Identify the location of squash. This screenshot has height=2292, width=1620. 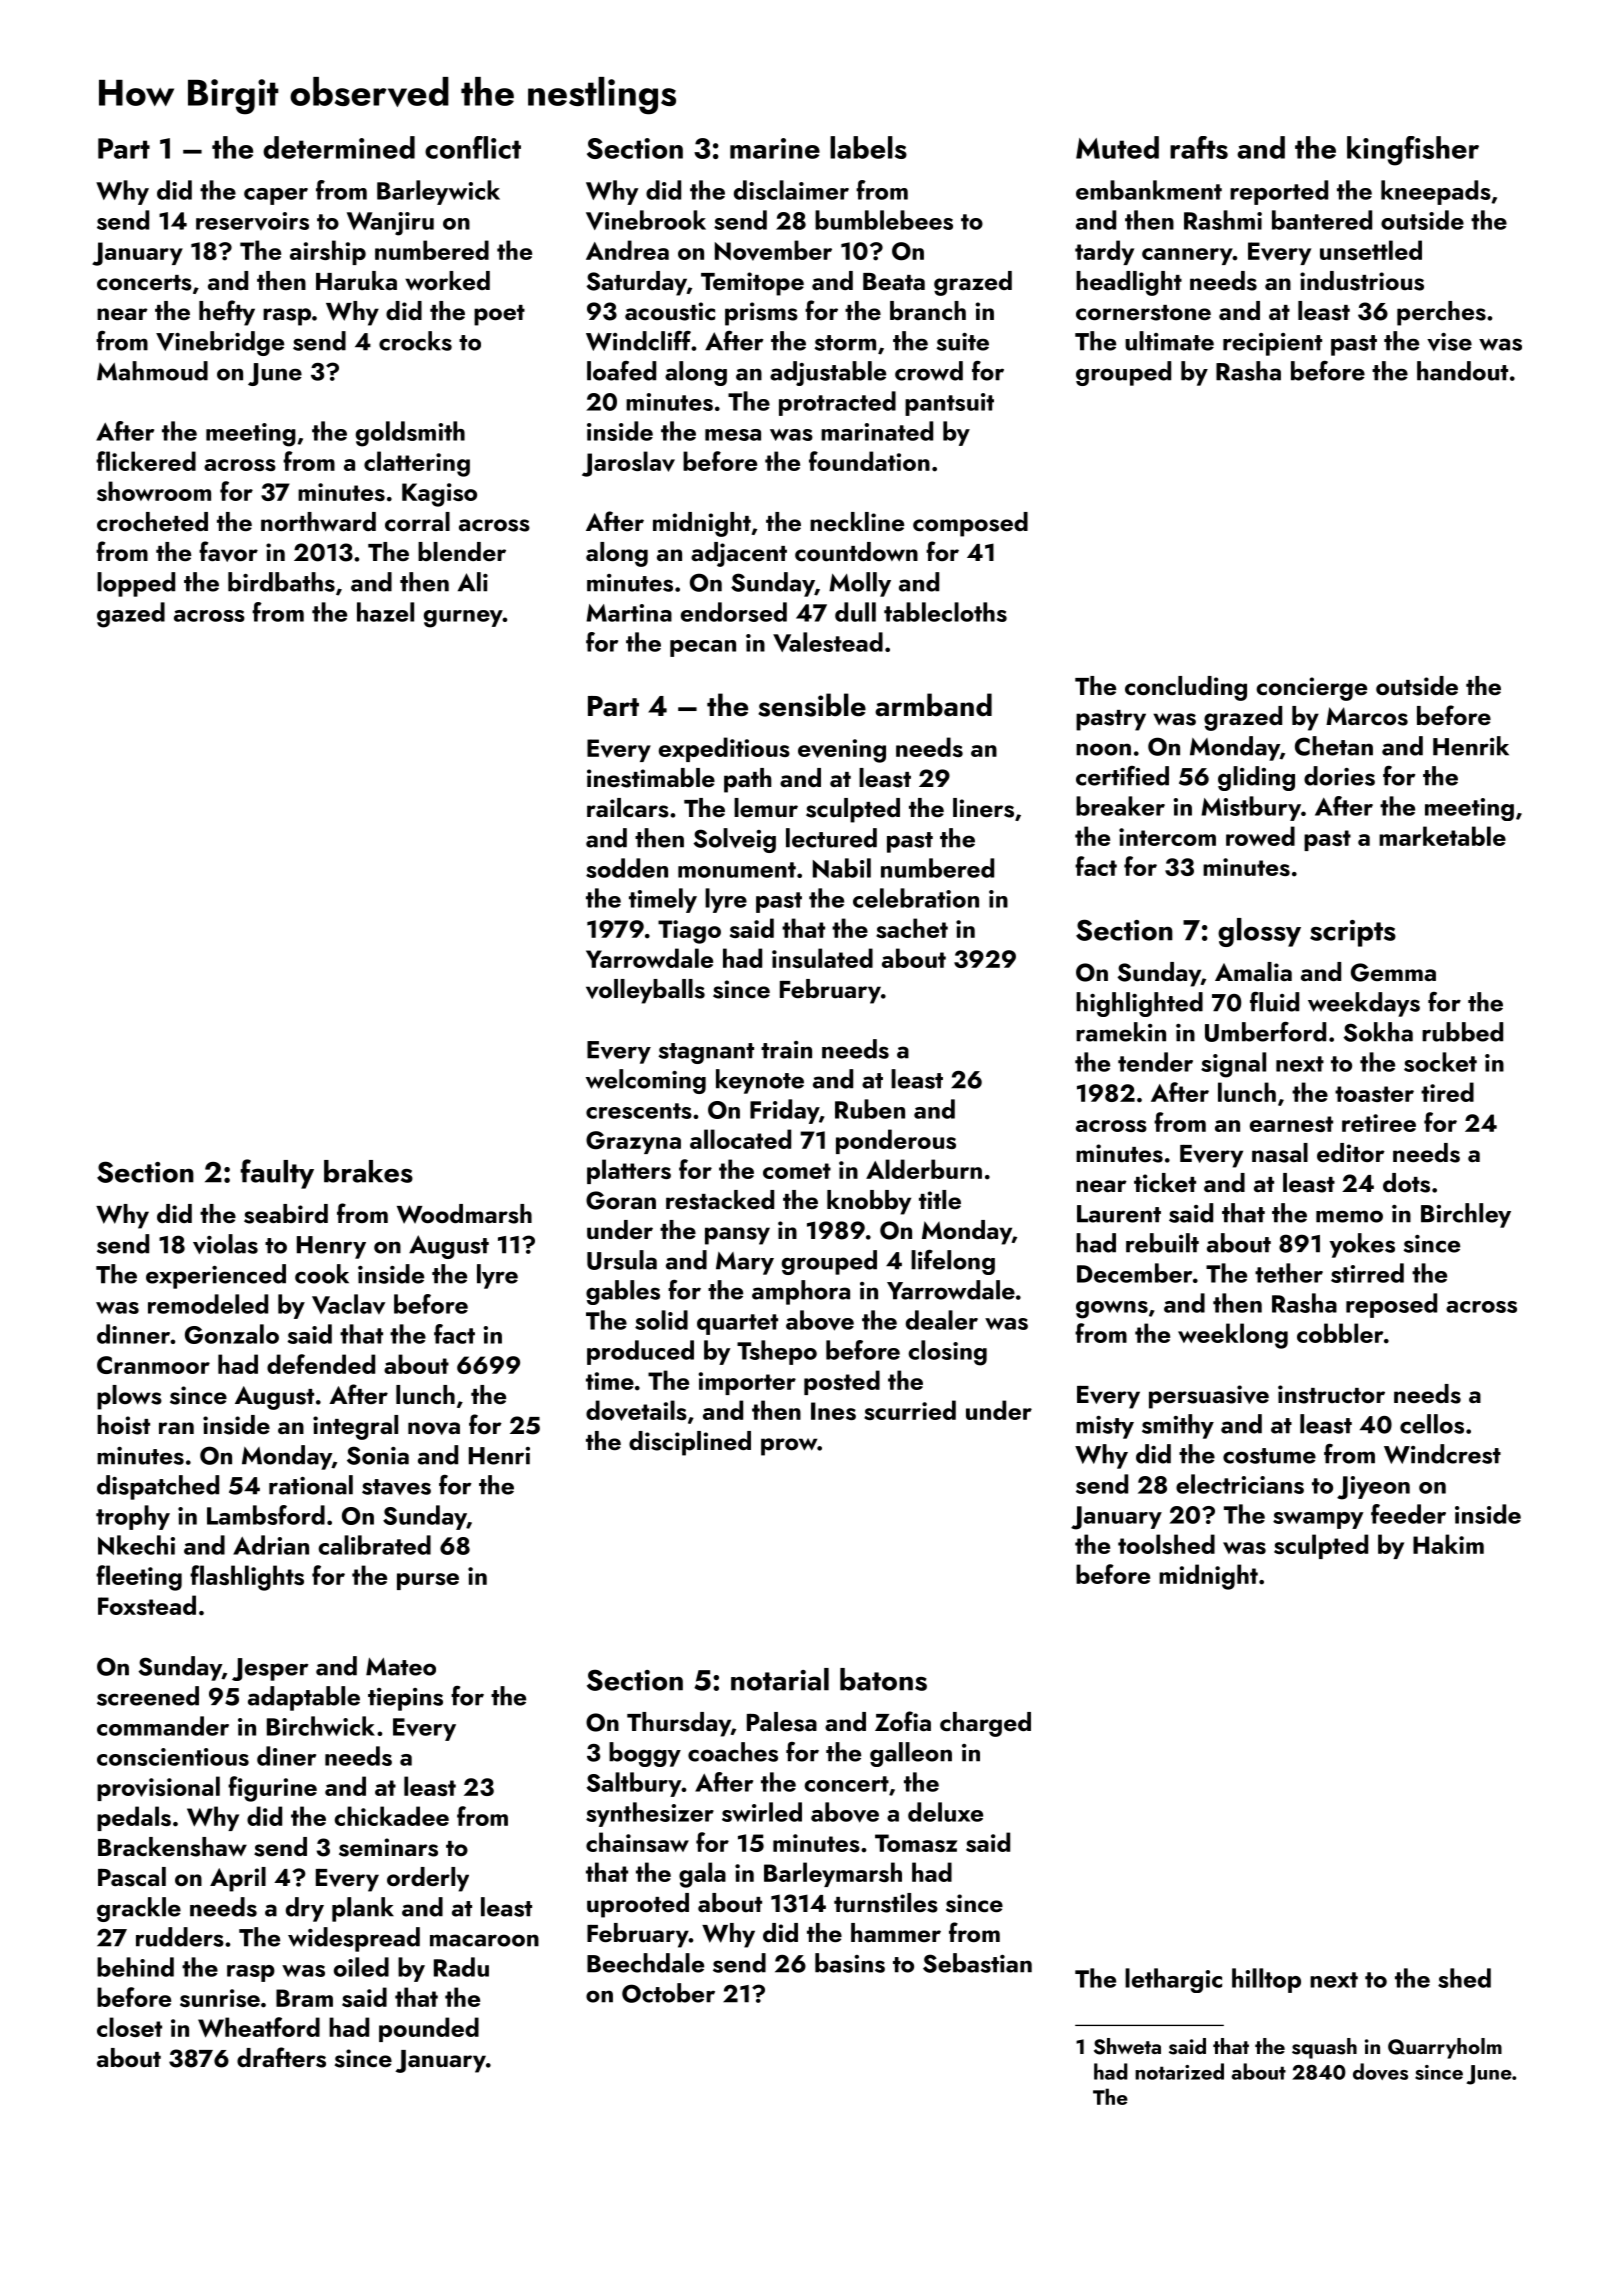
(1324, 2048).
